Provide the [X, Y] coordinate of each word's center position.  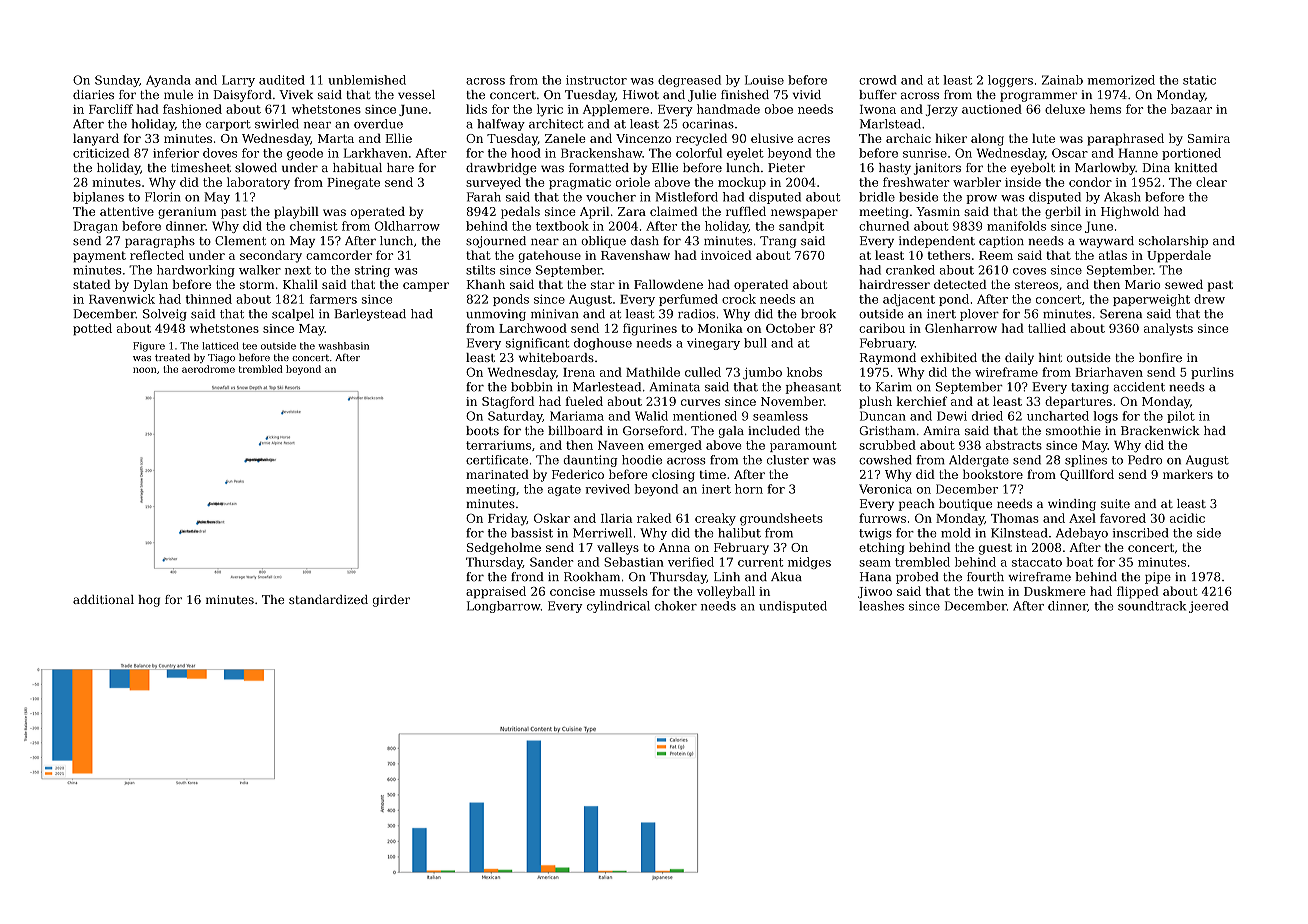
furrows [882, 518]
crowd [878, 80]
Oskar [552, 518]
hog [149, 601]
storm [257, 285]
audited [282, 80]
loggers [1010, 81]
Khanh [486, 284]
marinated [497, 474]
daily [1019, 359]
